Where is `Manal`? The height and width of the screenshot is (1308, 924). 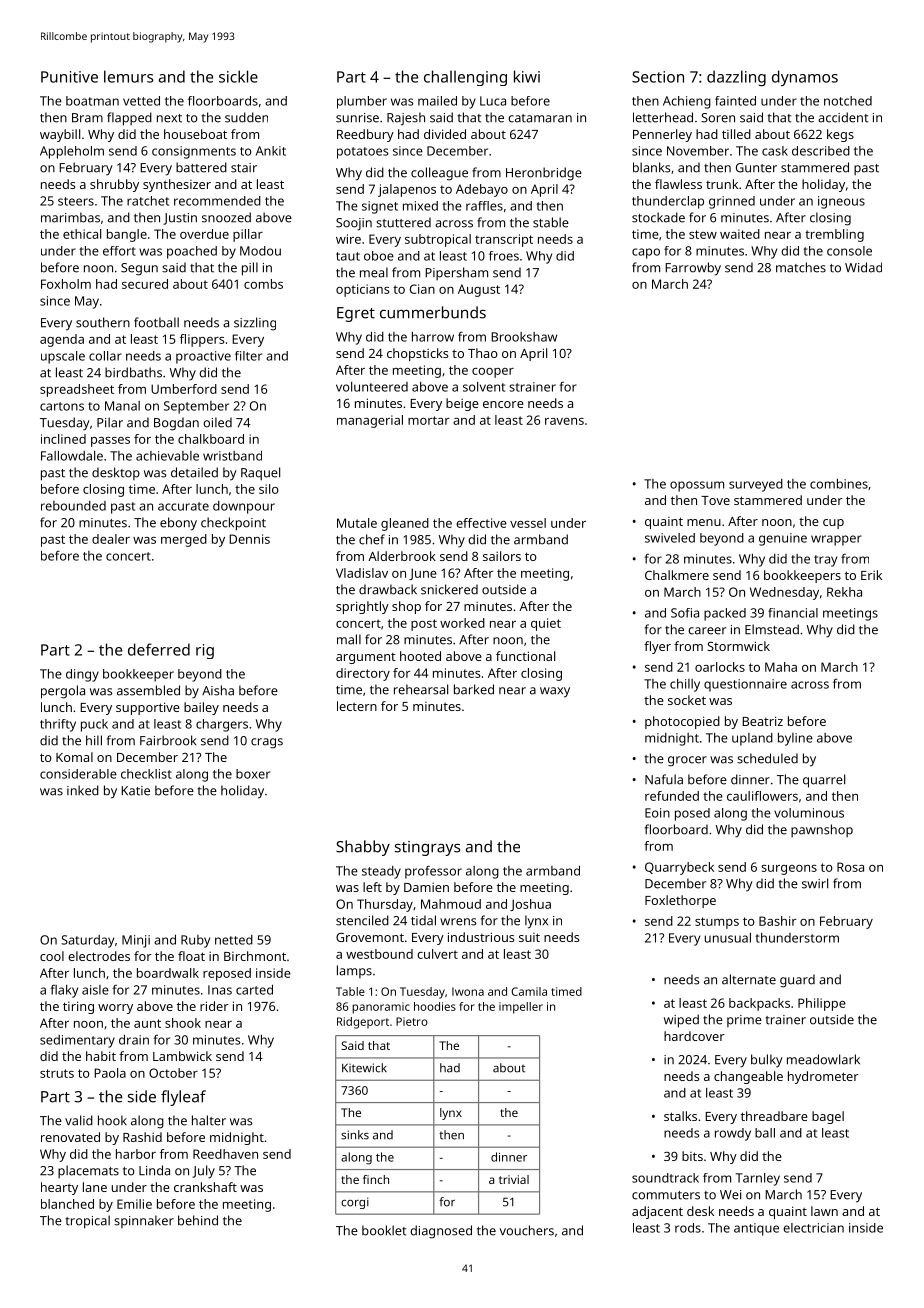
Manal is located at coordinates (122, 406).
